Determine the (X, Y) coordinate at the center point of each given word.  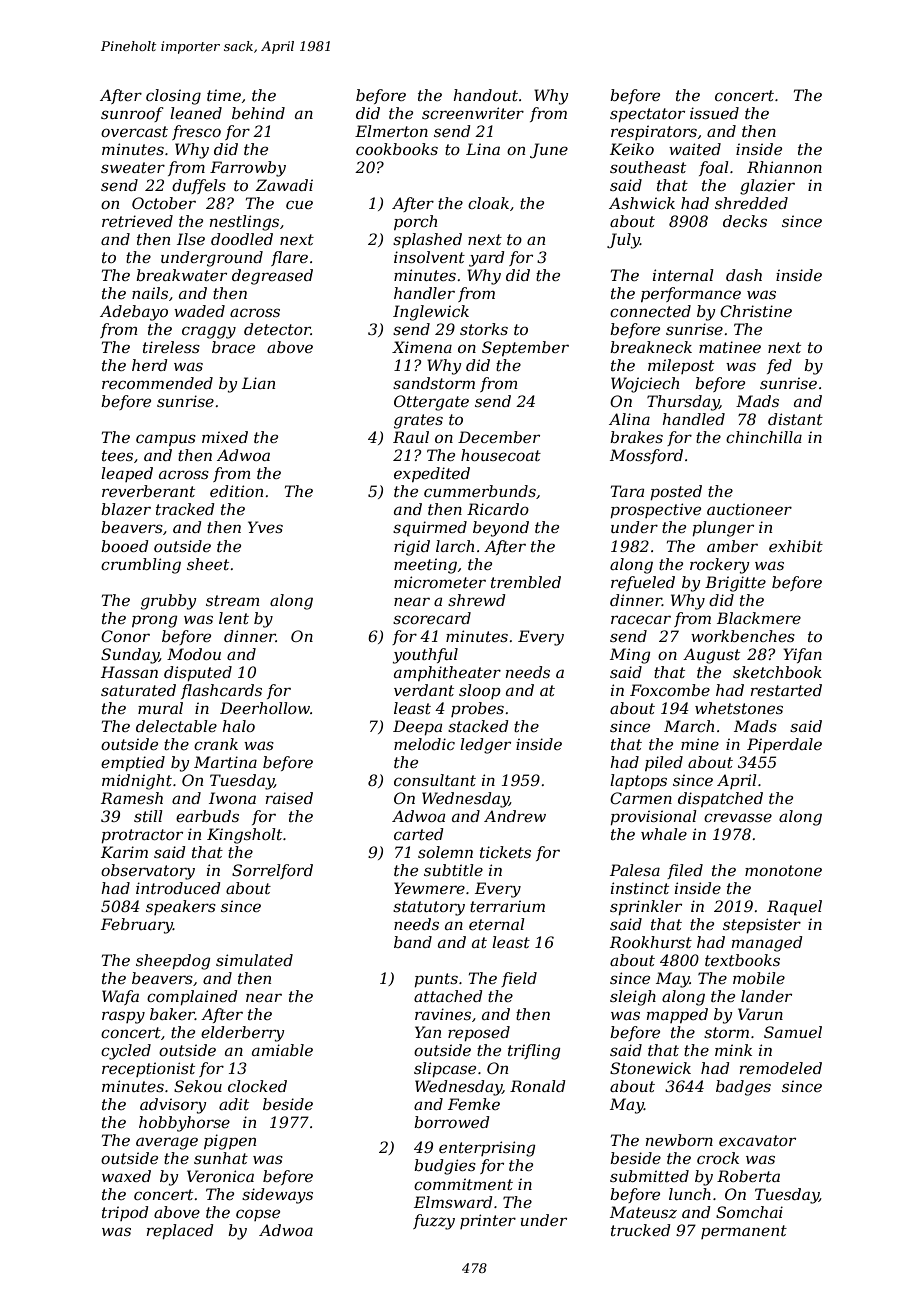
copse (258, 1215)
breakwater (181, 275)
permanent (744, 1232)
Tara (627, 491)
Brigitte (735, 584)
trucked (641, 1230)
